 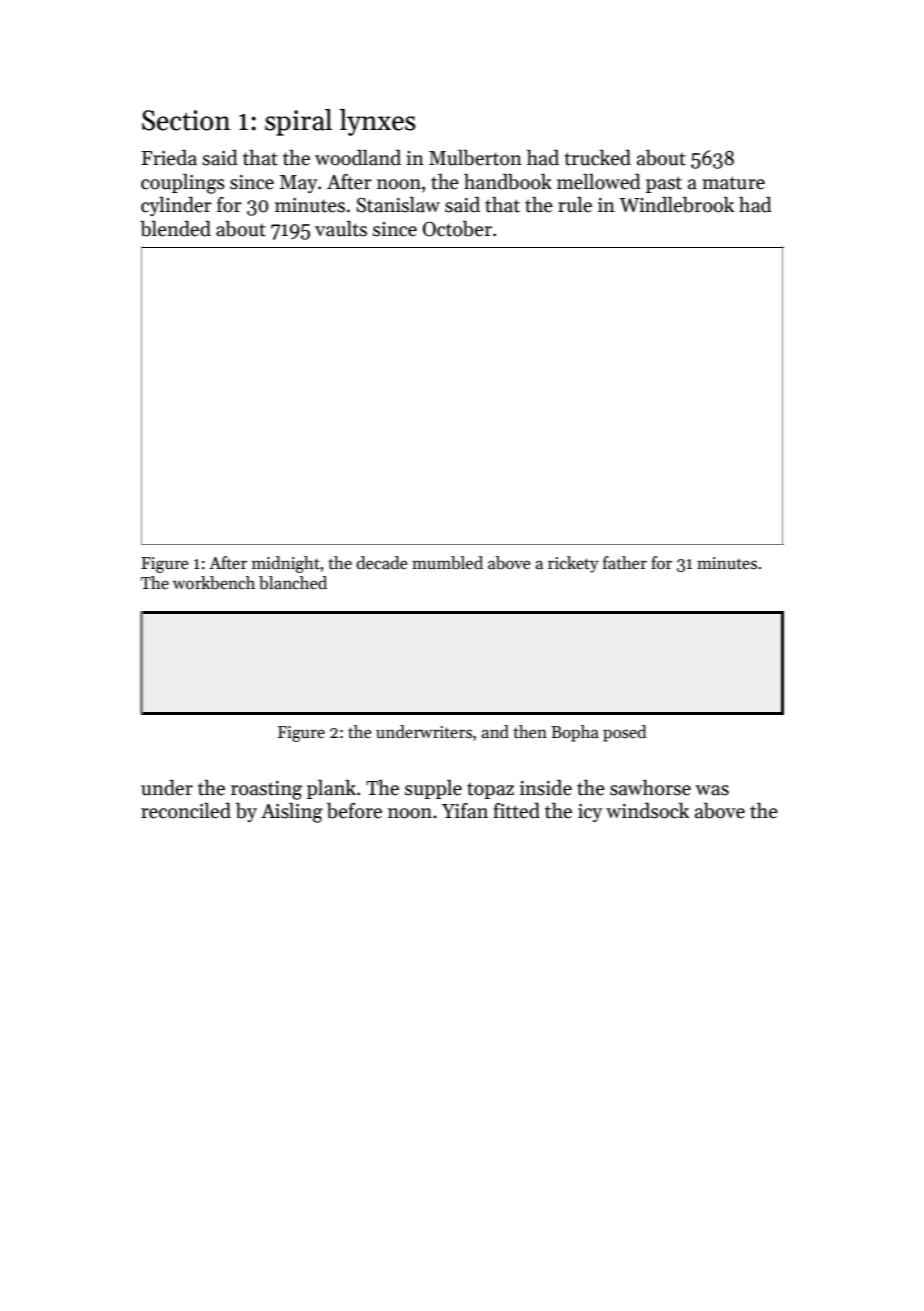 I want to click on windsock, so click(x=647, y=811).
